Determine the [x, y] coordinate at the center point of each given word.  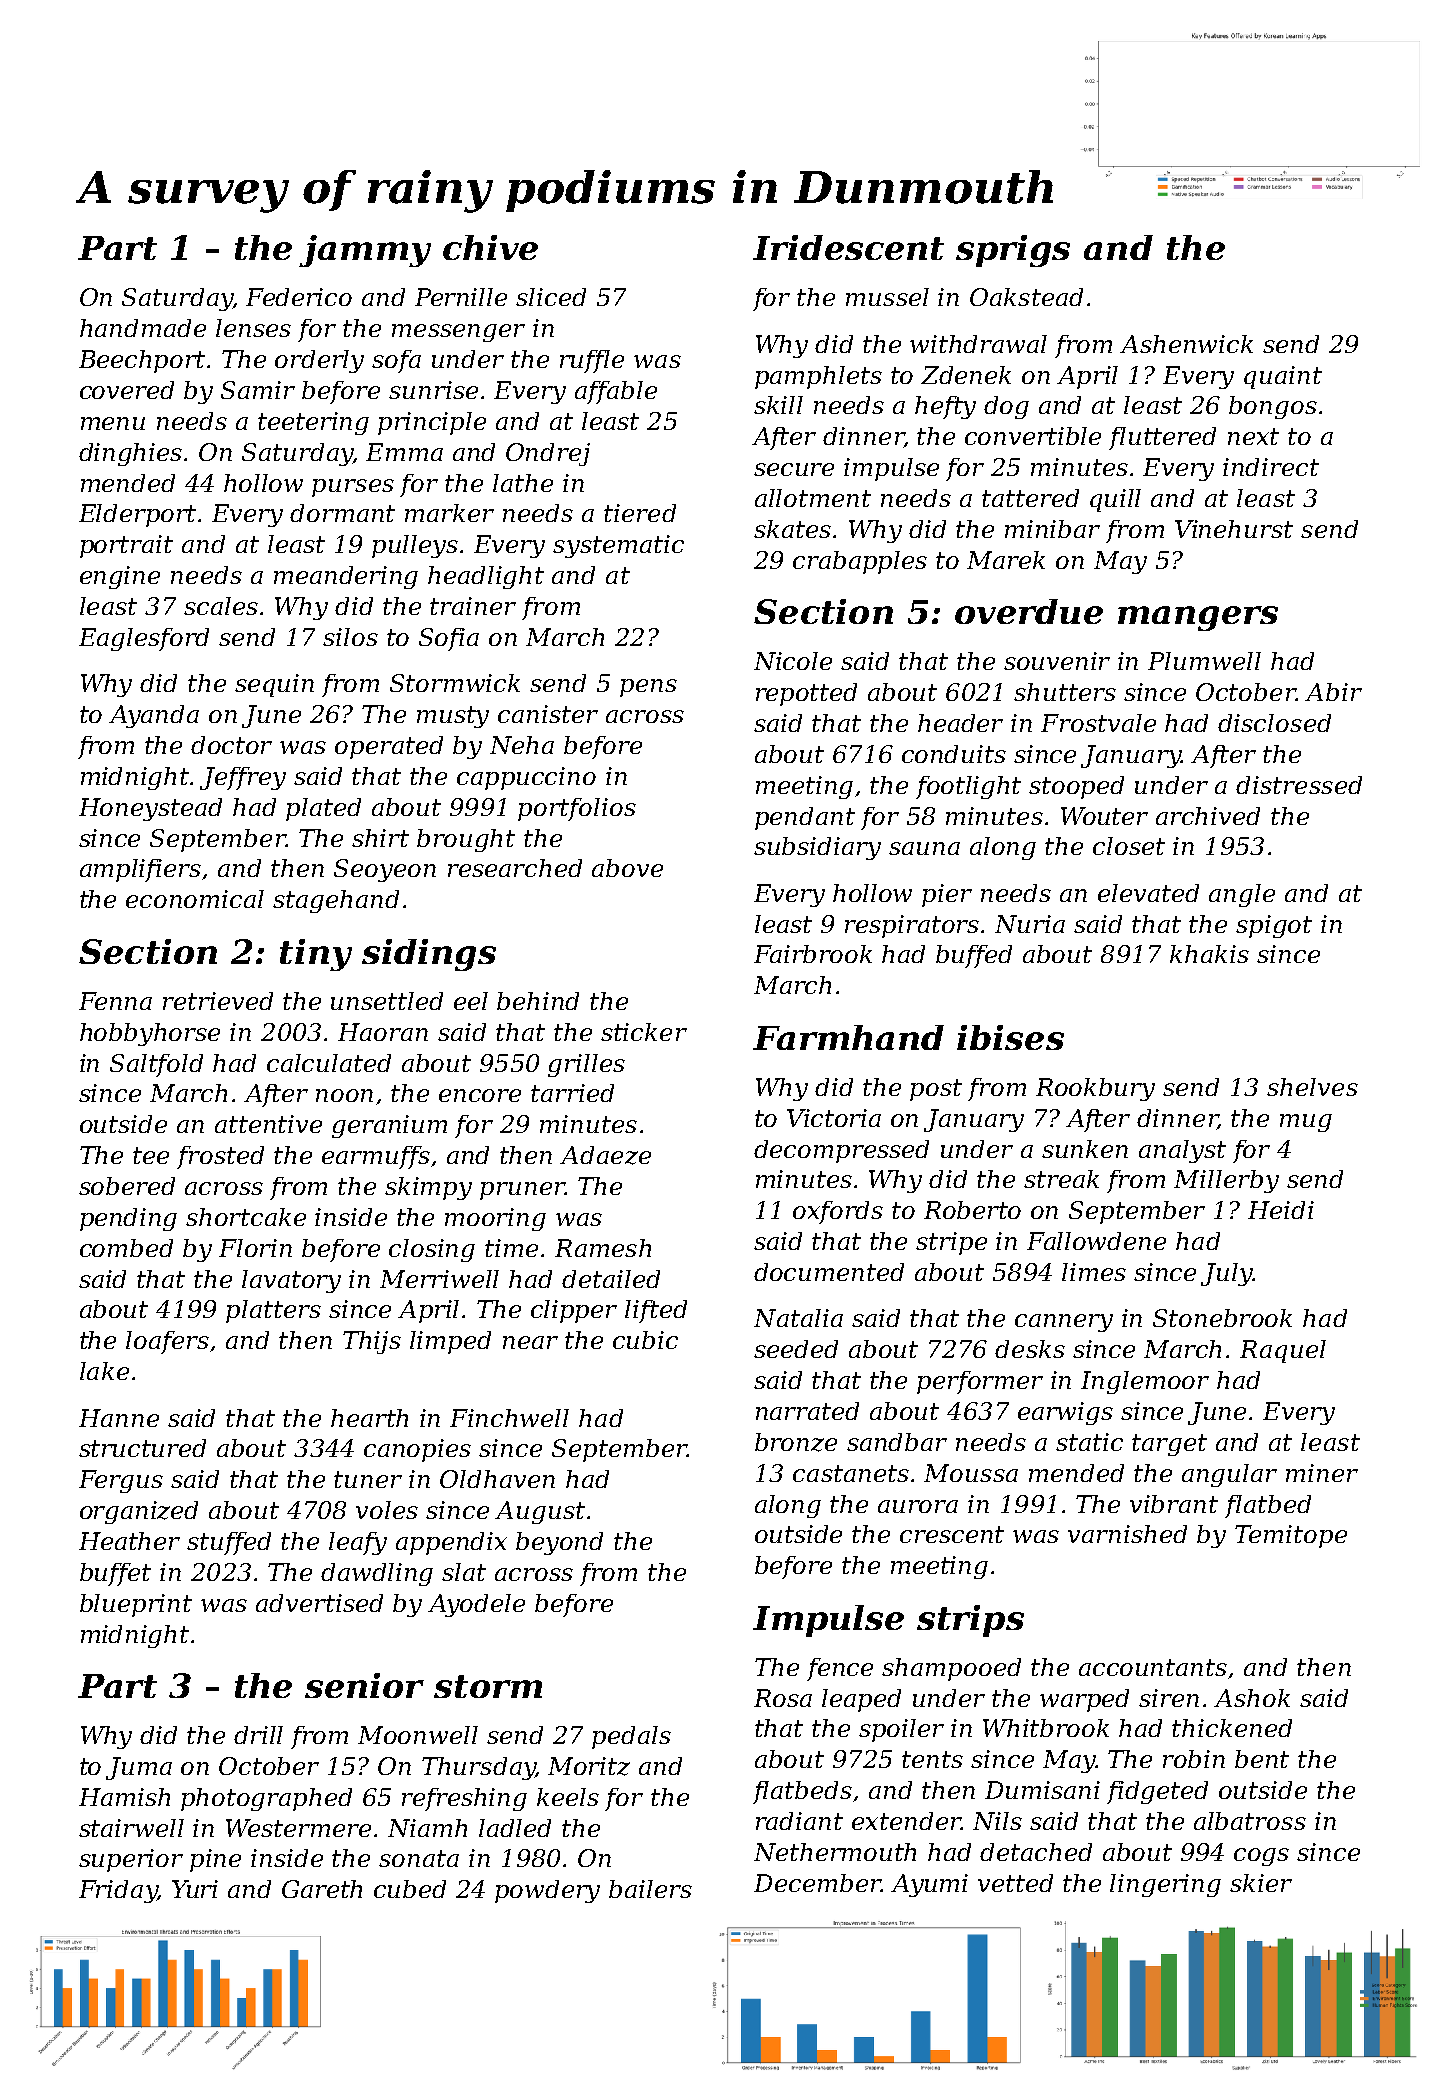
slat [464, 1572]
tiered [640, 513]
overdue [1029, 611]
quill [1115, 500]
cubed [410, 1889]
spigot [1274, 926]
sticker [644, 1032]
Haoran [383, 1032]
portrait [126, 546]
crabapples [860, 562]
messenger [458, 333]
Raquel [1283, 1351]
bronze [796, 1442]
